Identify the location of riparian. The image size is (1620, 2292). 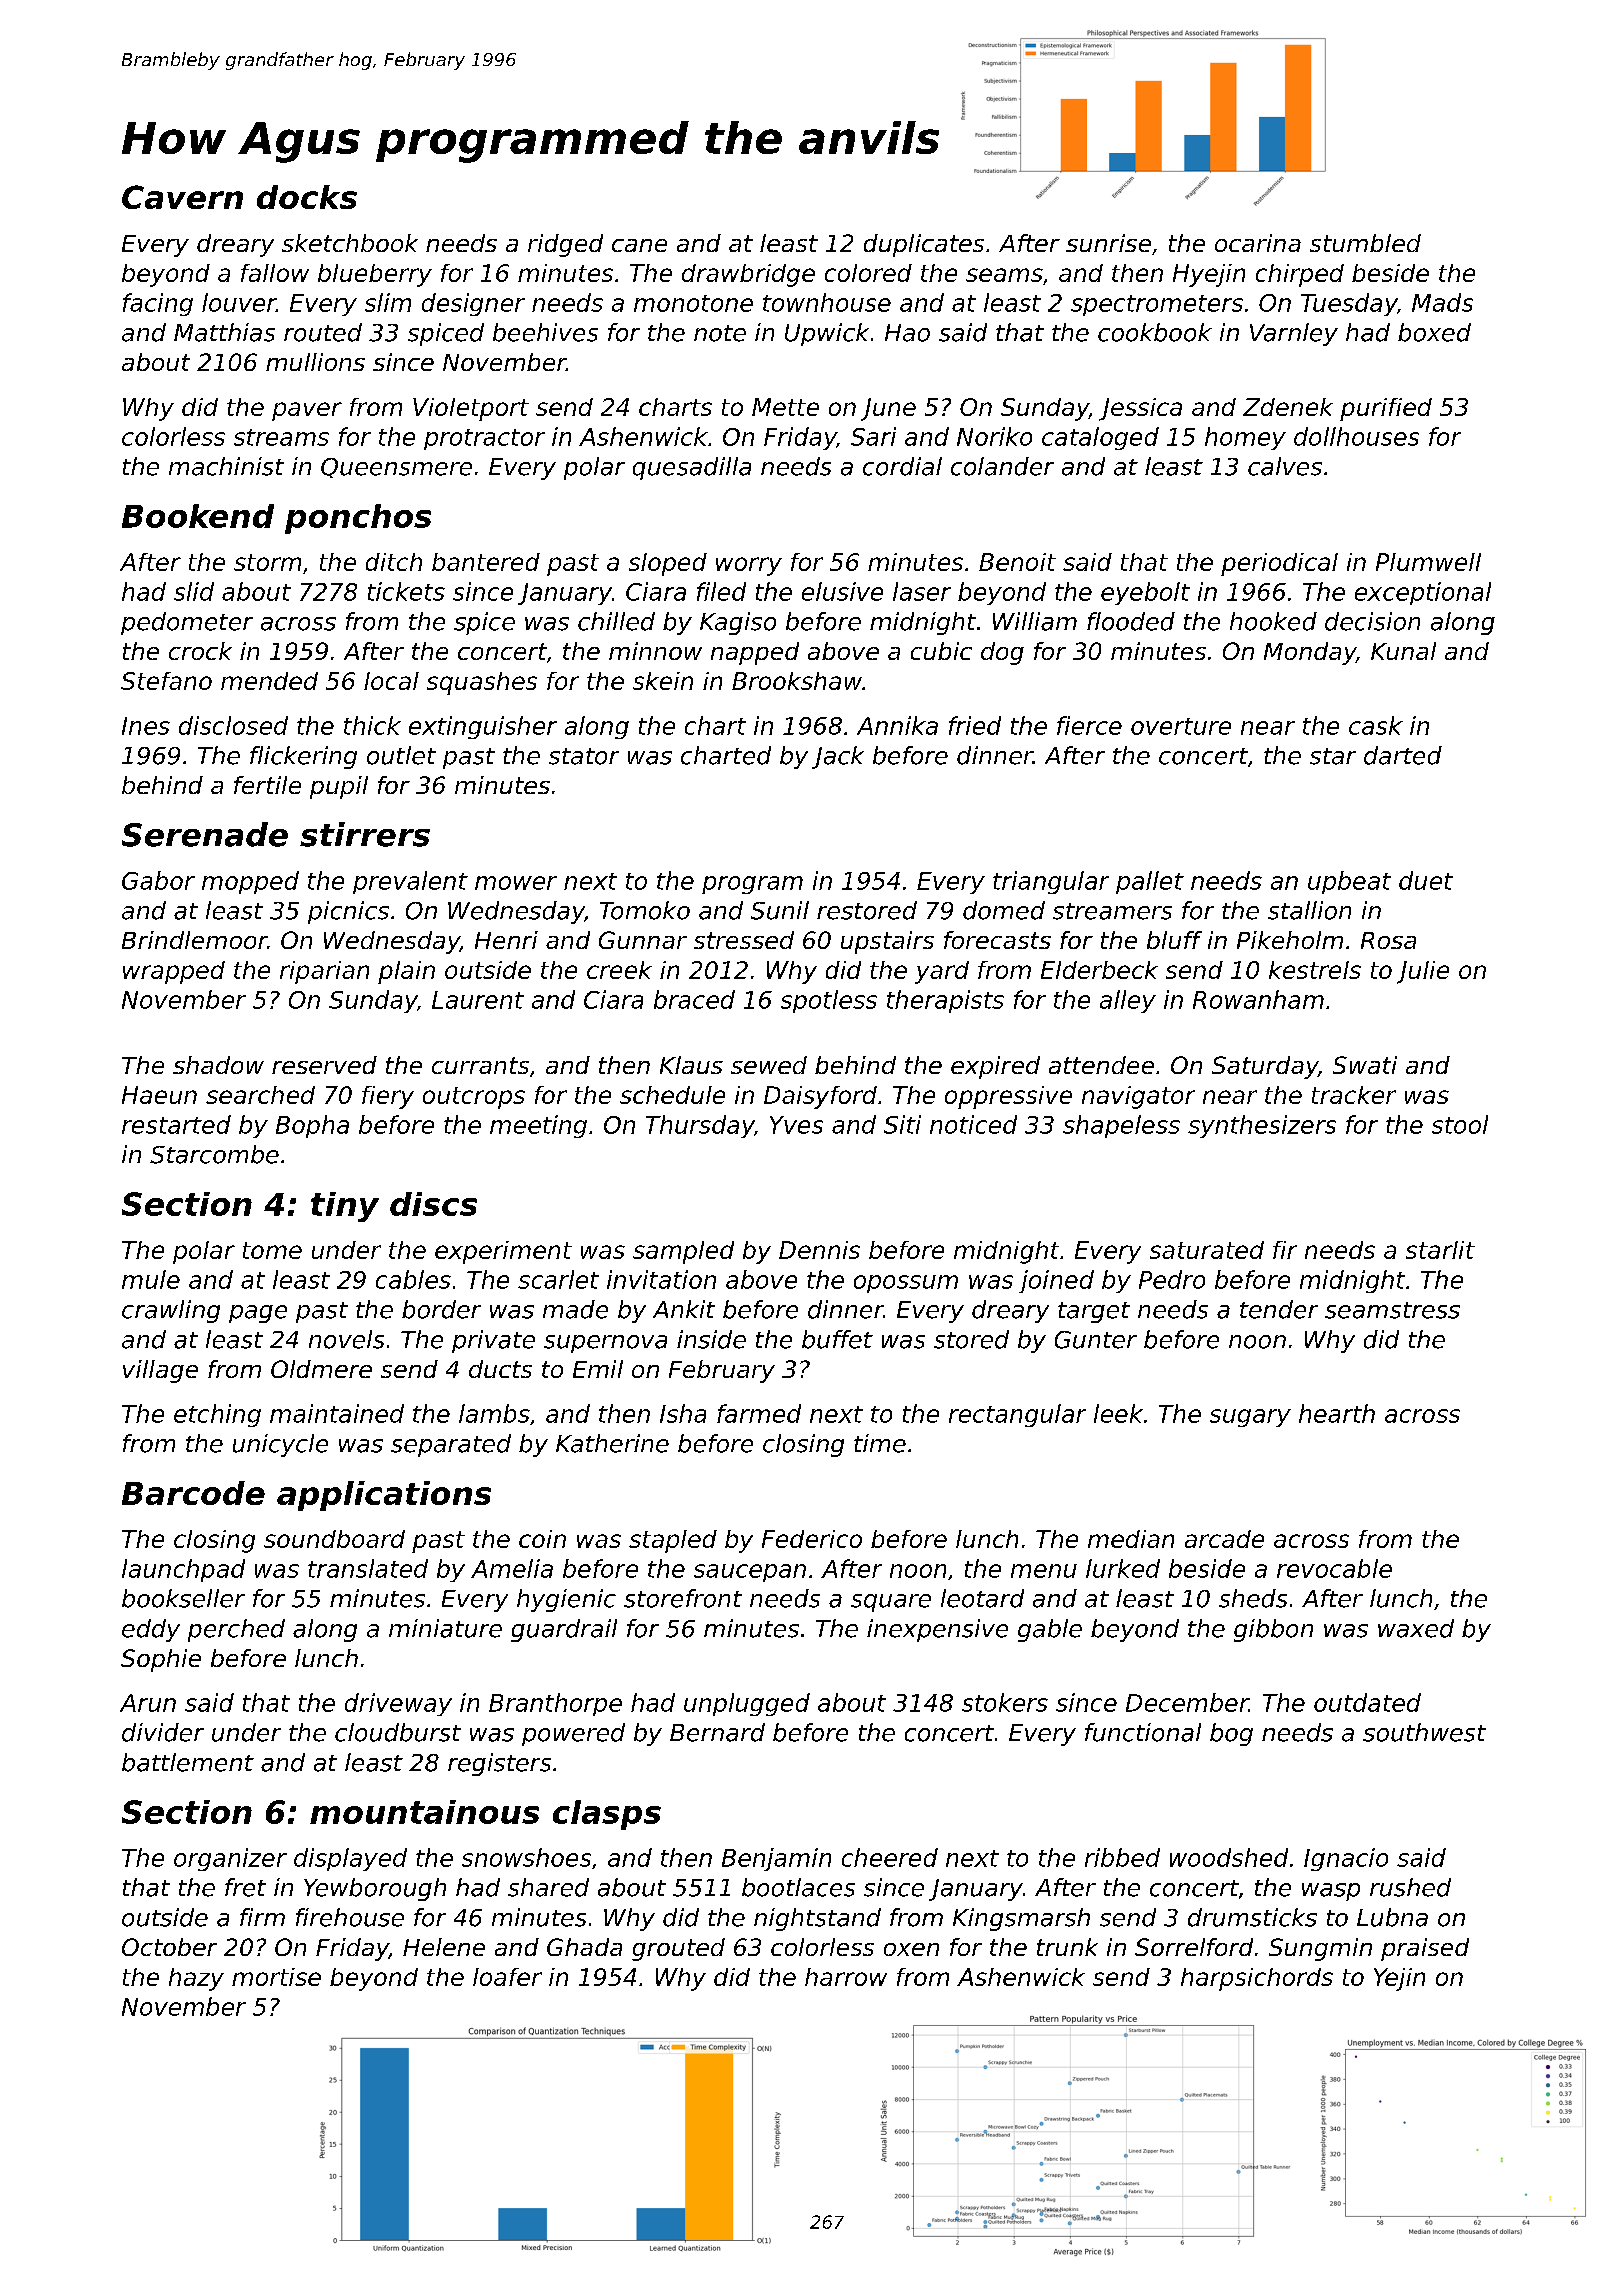
(324, 972).
